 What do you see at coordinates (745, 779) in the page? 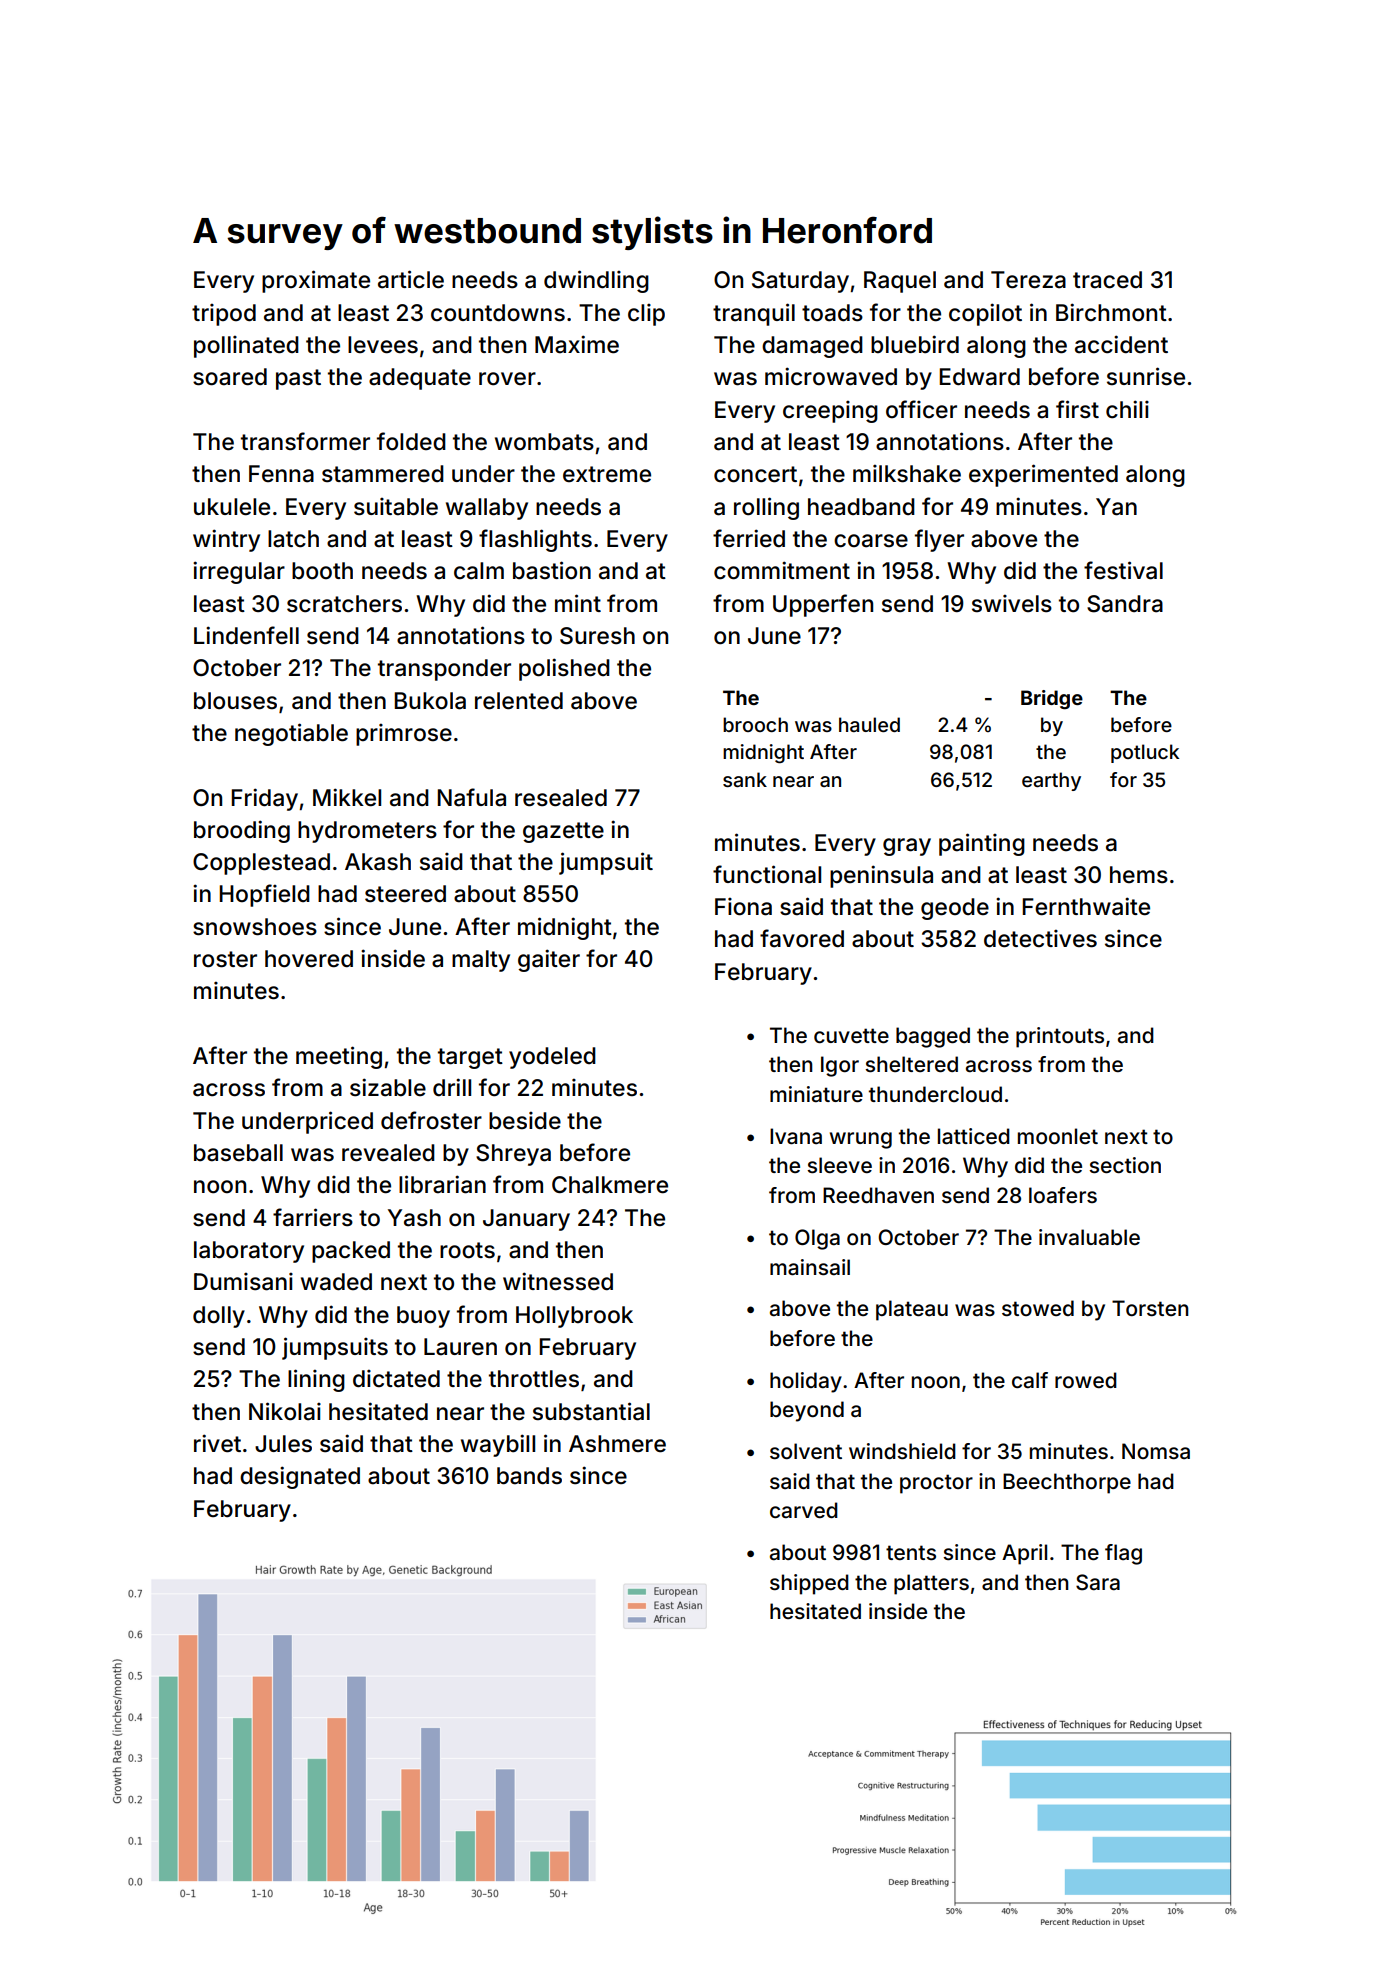
I see `sank` at bounding box center [745, 779].
